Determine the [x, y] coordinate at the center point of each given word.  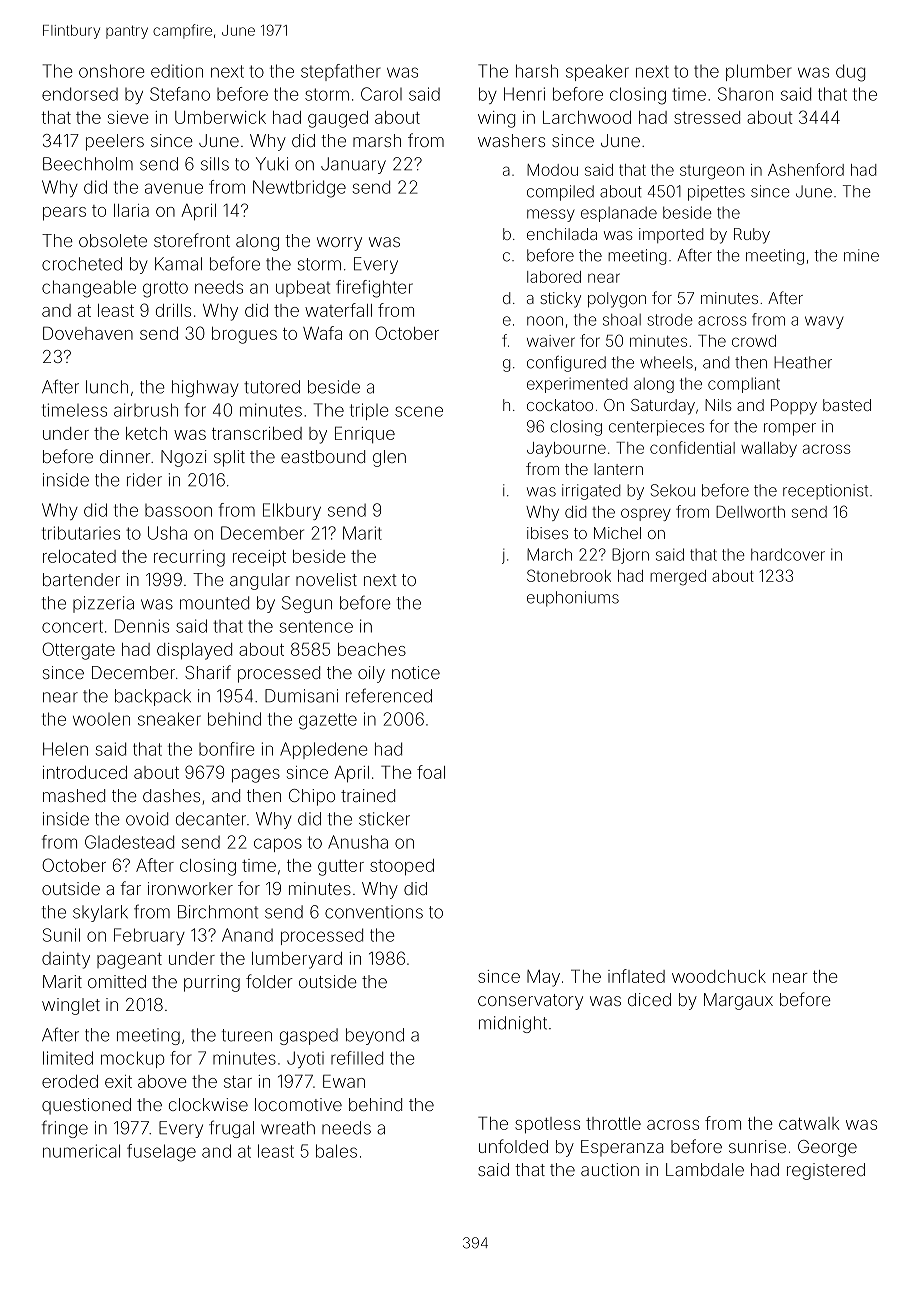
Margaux [738, 1001]
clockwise [208, 1104]
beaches [372, 649]
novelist [326, 579]
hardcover [788, 554]
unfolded [513, 1146]
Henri [524, 94]
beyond [375, 1036]
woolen [101, 719]
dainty [66, 960]
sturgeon [712, 172]
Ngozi [184, 458]
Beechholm [88, 164]
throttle [613, 1123]
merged [678, 578]
